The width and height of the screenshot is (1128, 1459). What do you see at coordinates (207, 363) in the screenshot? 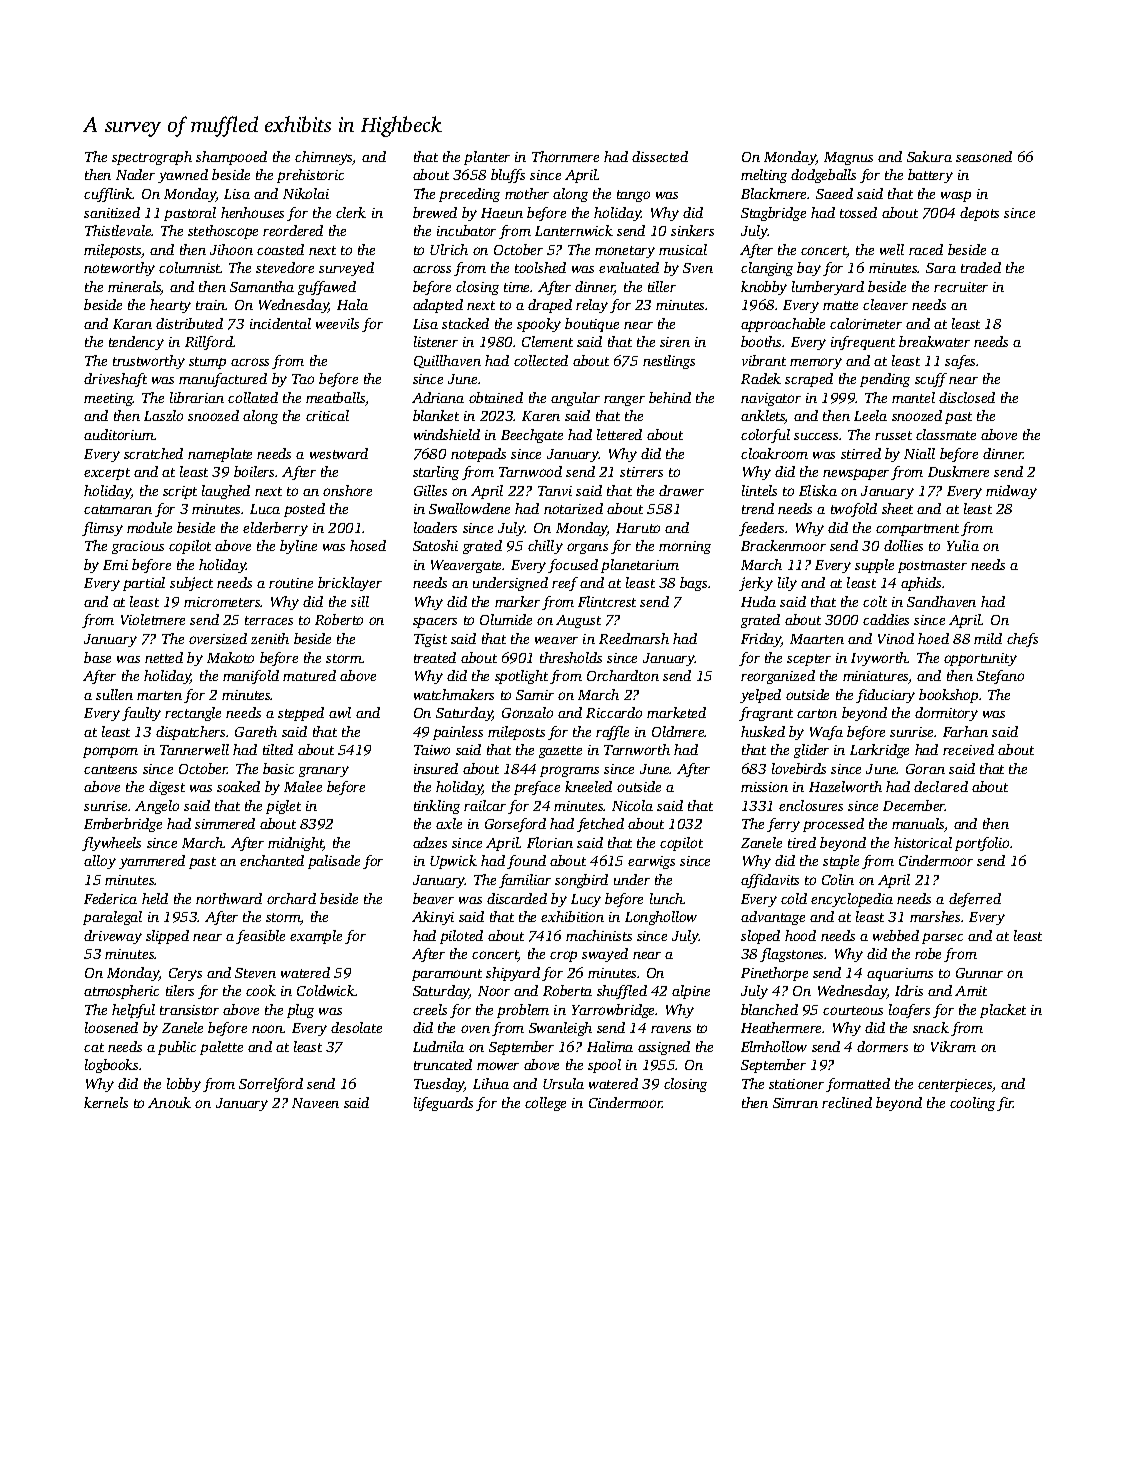
I see `stump` at bounding box center [207, 363].
